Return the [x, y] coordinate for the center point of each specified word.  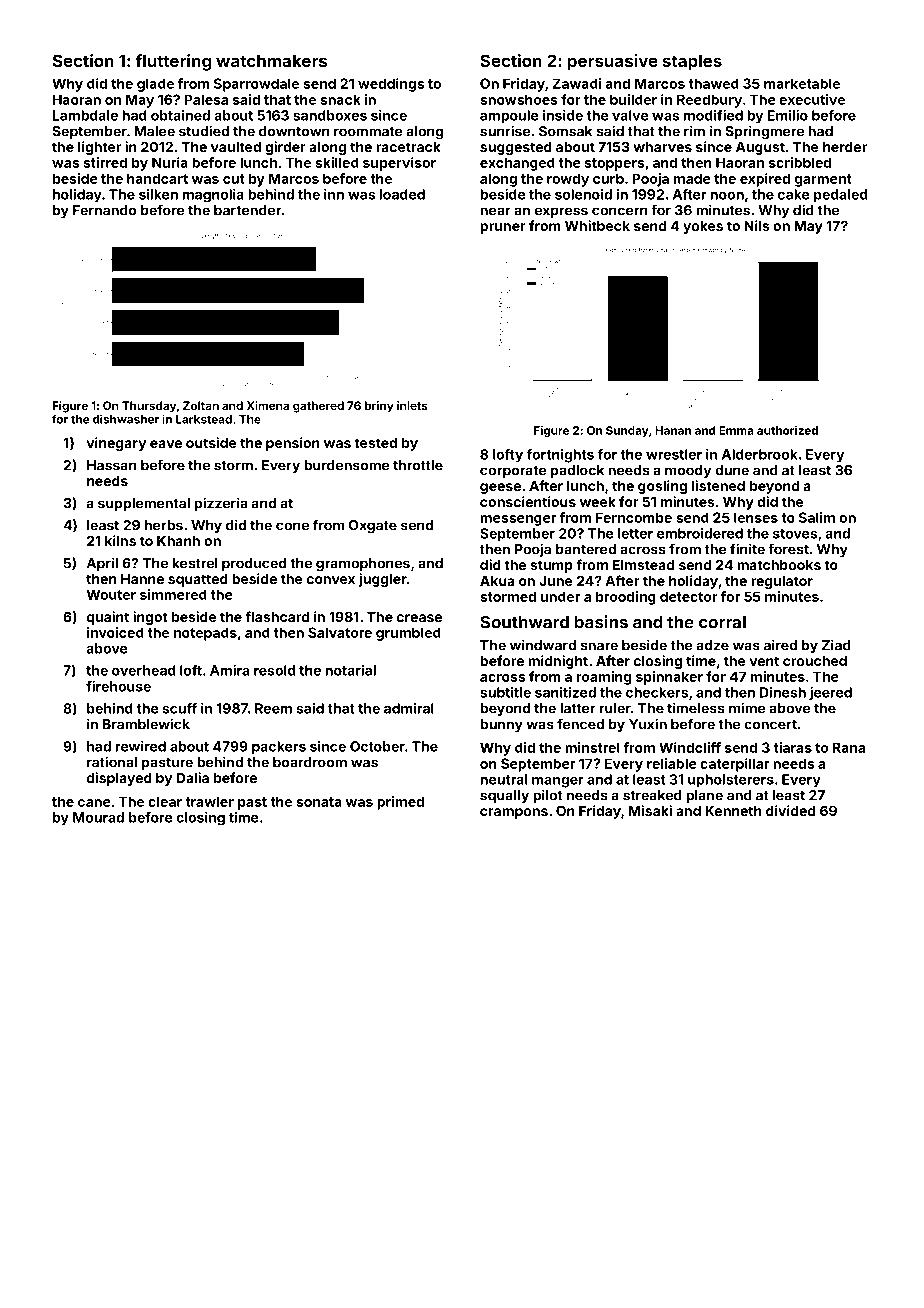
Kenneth [733, 811]
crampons [514, 813]
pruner [503, 228]
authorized [787, 430]
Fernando [105, 210]
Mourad [98, 817]
